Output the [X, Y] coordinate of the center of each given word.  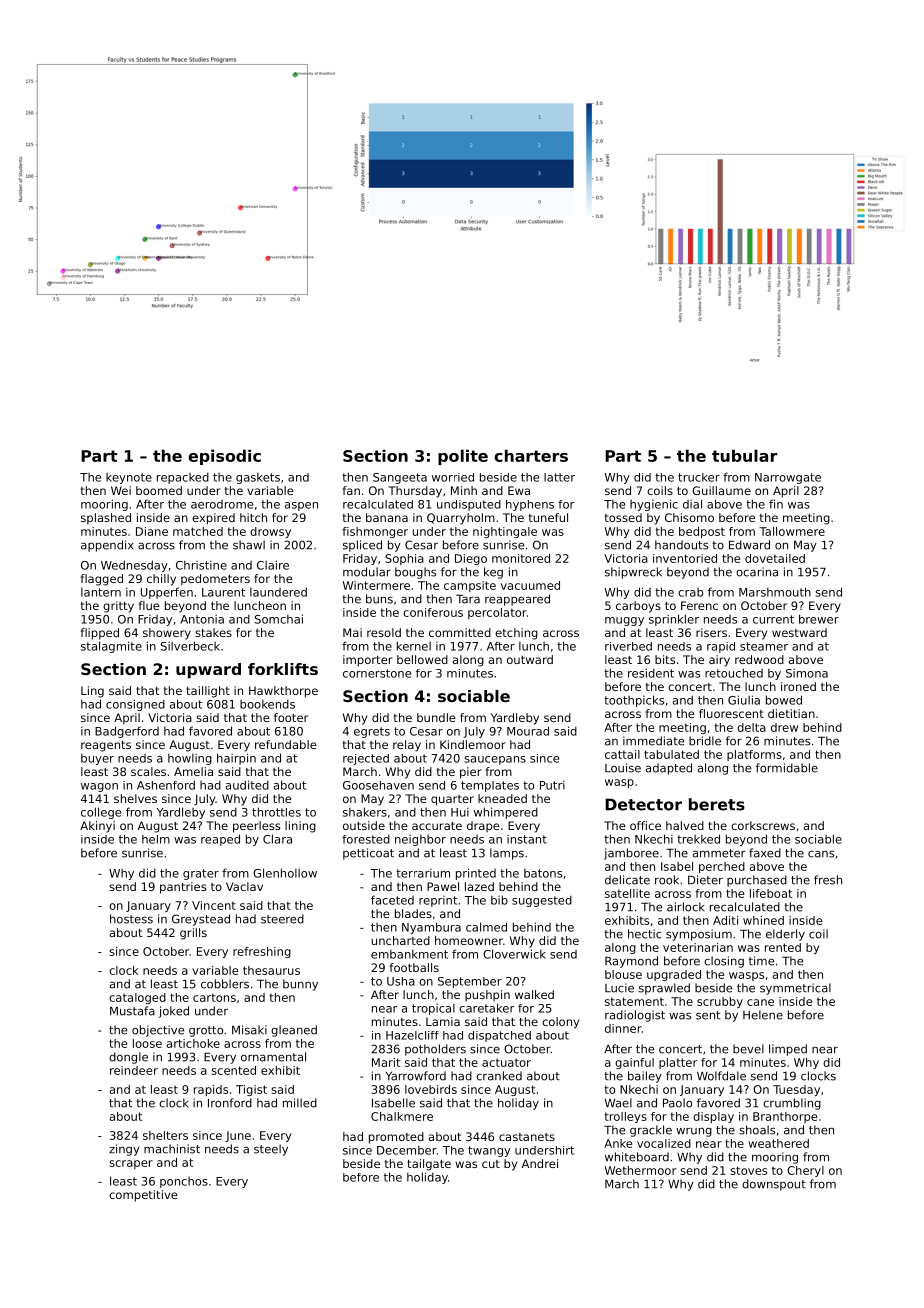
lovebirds [431, 1089]
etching [516, 634]
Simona [807, 673]
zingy [124, 1150]
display [713, 1117]
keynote [129, 478]
